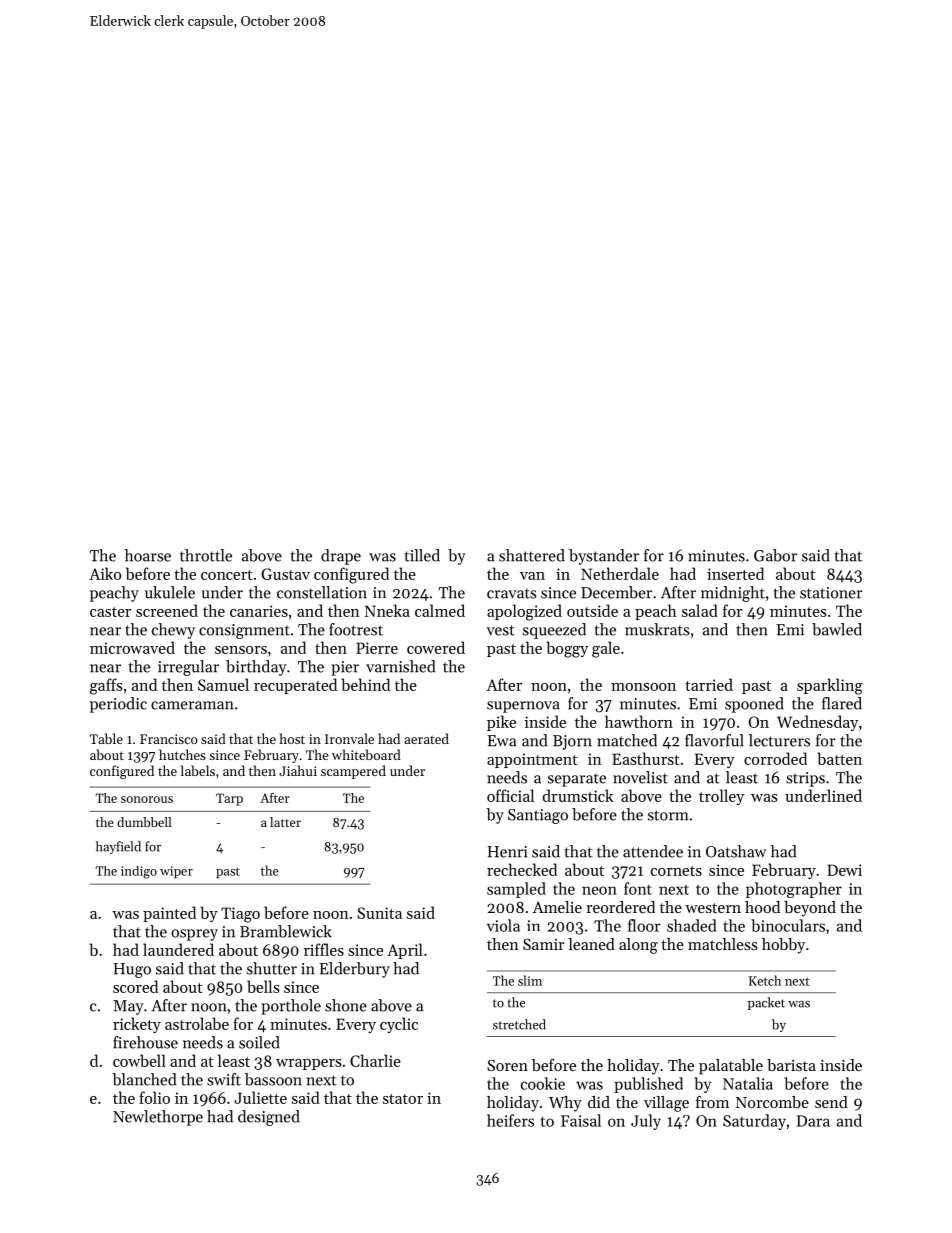 The image size is (952, 1233). What do you see at coordinates (510, 1120) in the image?
I see `heifers` at bounding box center [510, 1120].
